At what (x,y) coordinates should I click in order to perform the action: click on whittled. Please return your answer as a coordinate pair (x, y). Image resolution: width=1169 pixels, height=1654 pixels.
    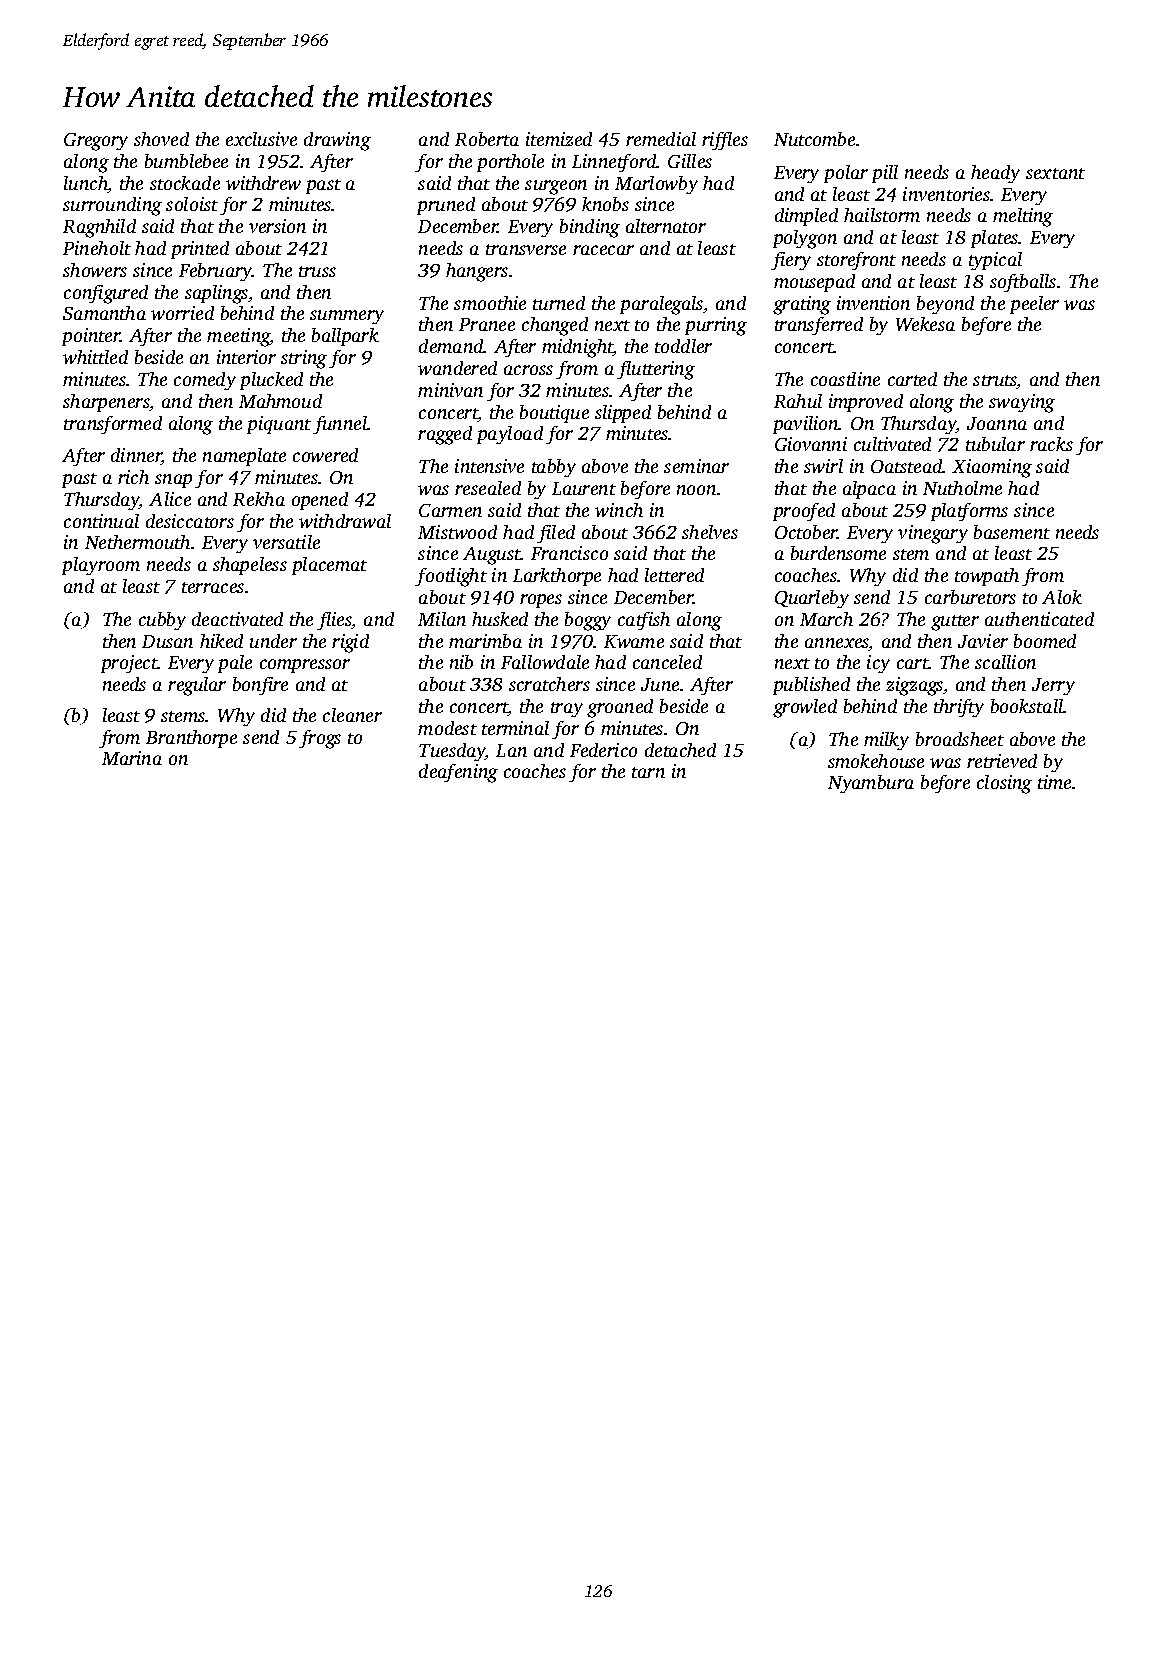
    Looking at the image, I should click on (95, 357).
